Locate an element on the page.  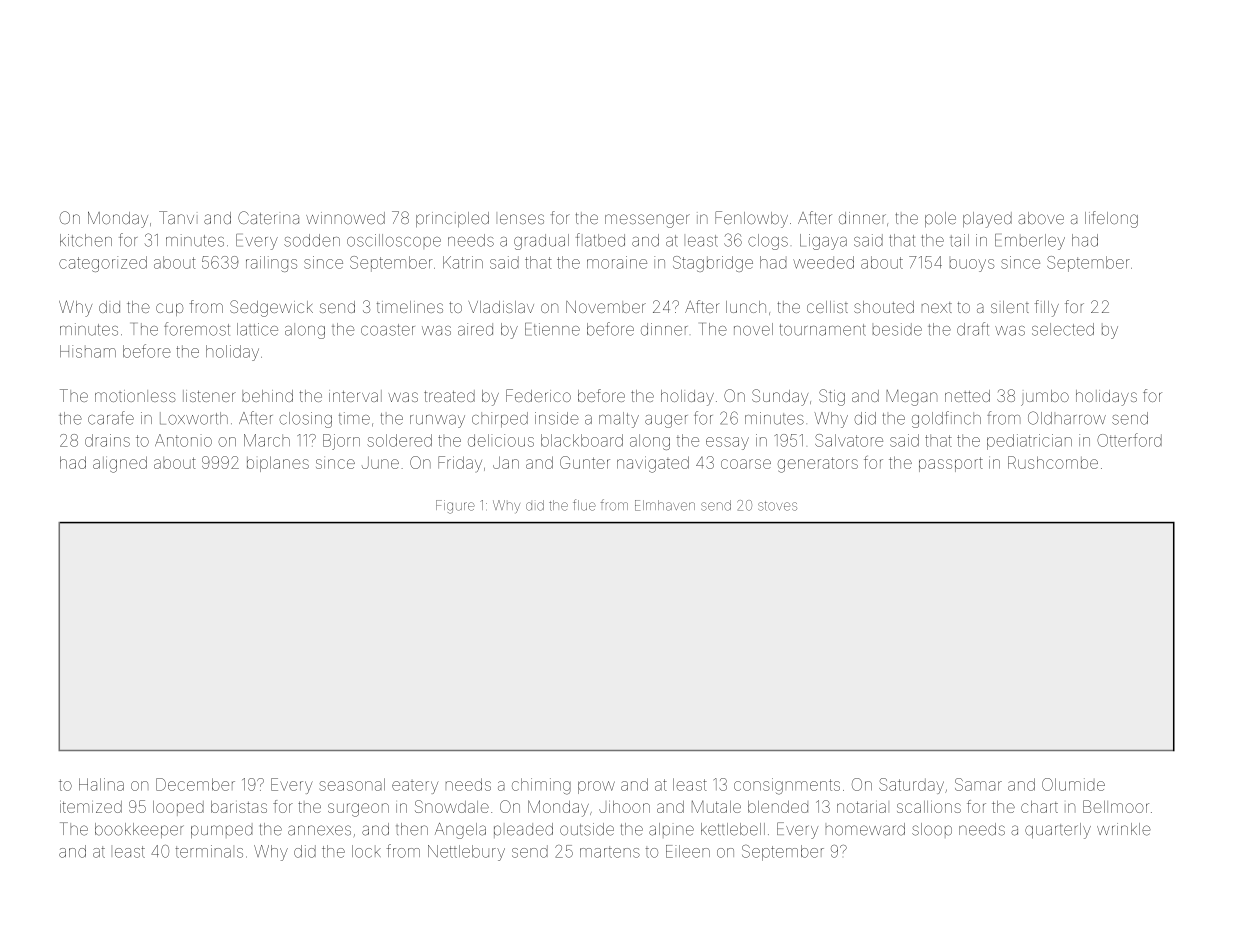
winnowed is located at coordinates (345, 218).
